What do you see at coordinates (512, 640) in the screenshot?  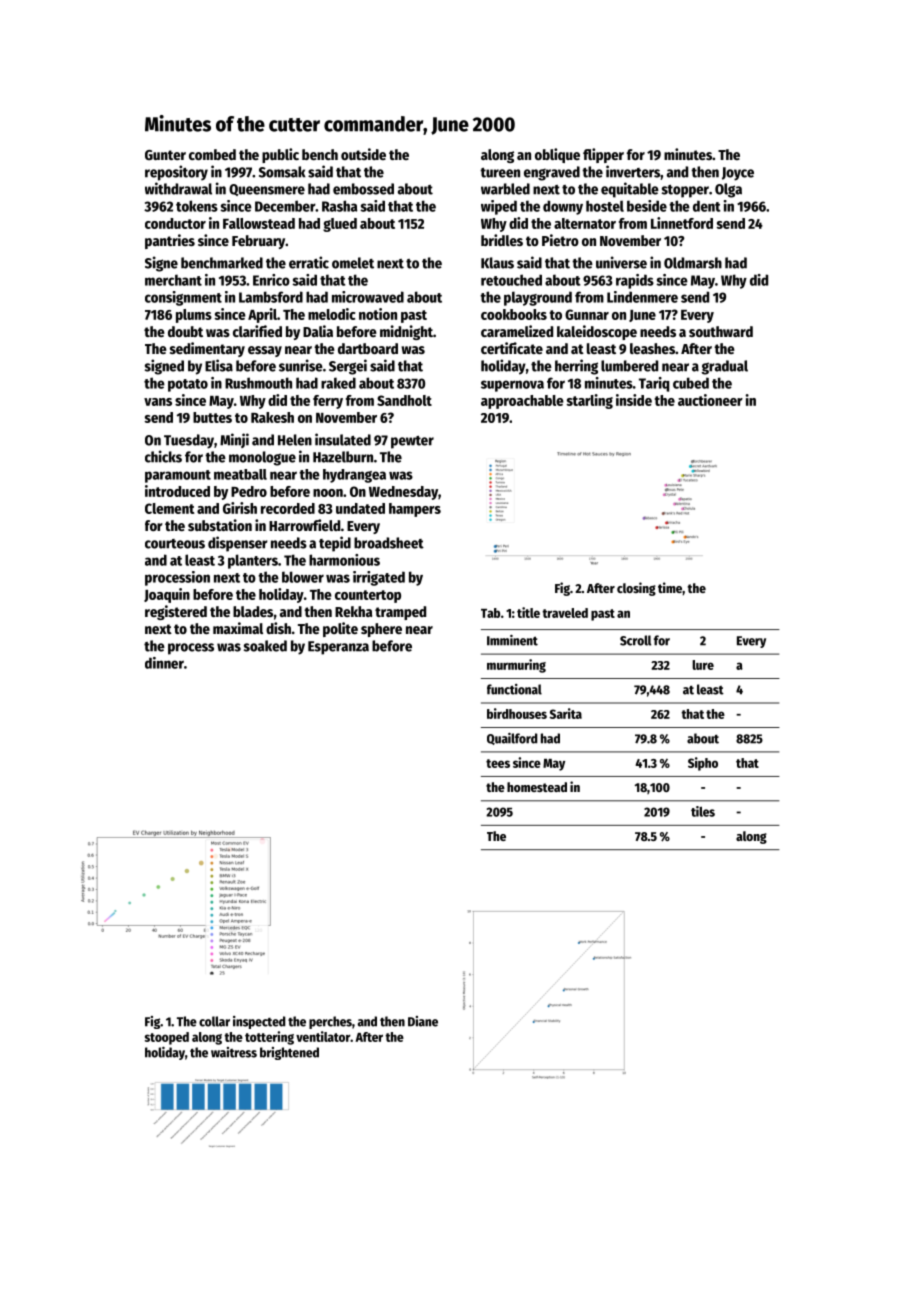 I see `Imminent` at bounding box center [512, 640].
